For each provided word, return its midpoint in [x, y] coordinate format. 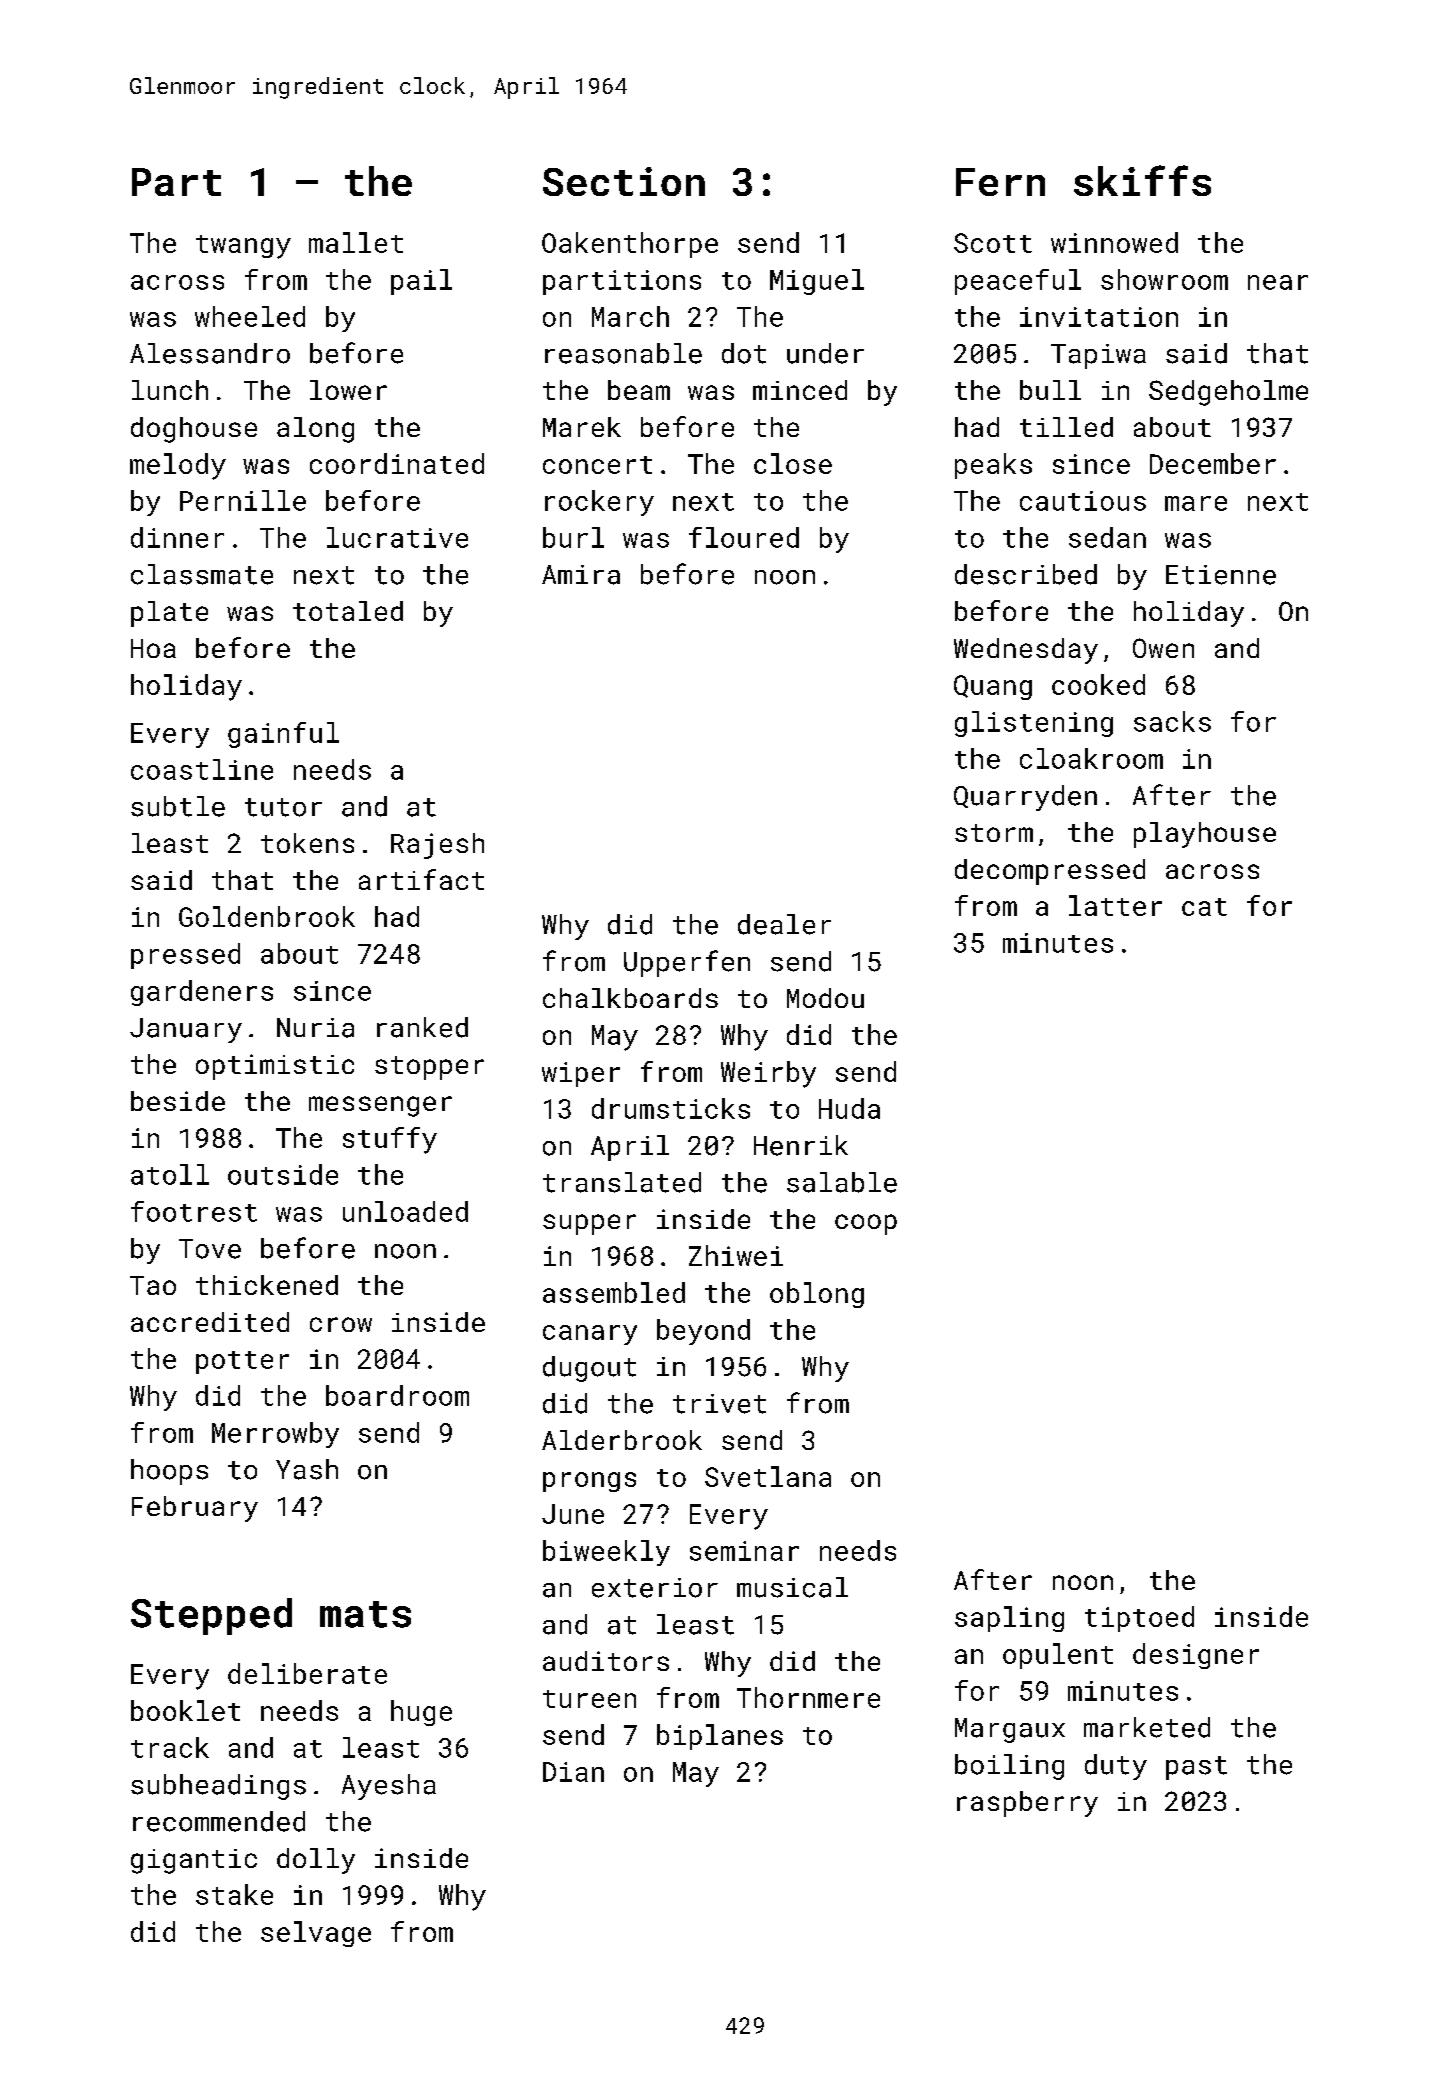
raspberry [1027, 1804]
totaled [348, 611]
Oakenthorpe [630, 245]
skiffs [1142, 180]
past [1196, 1768]
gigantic [194, 1861]
